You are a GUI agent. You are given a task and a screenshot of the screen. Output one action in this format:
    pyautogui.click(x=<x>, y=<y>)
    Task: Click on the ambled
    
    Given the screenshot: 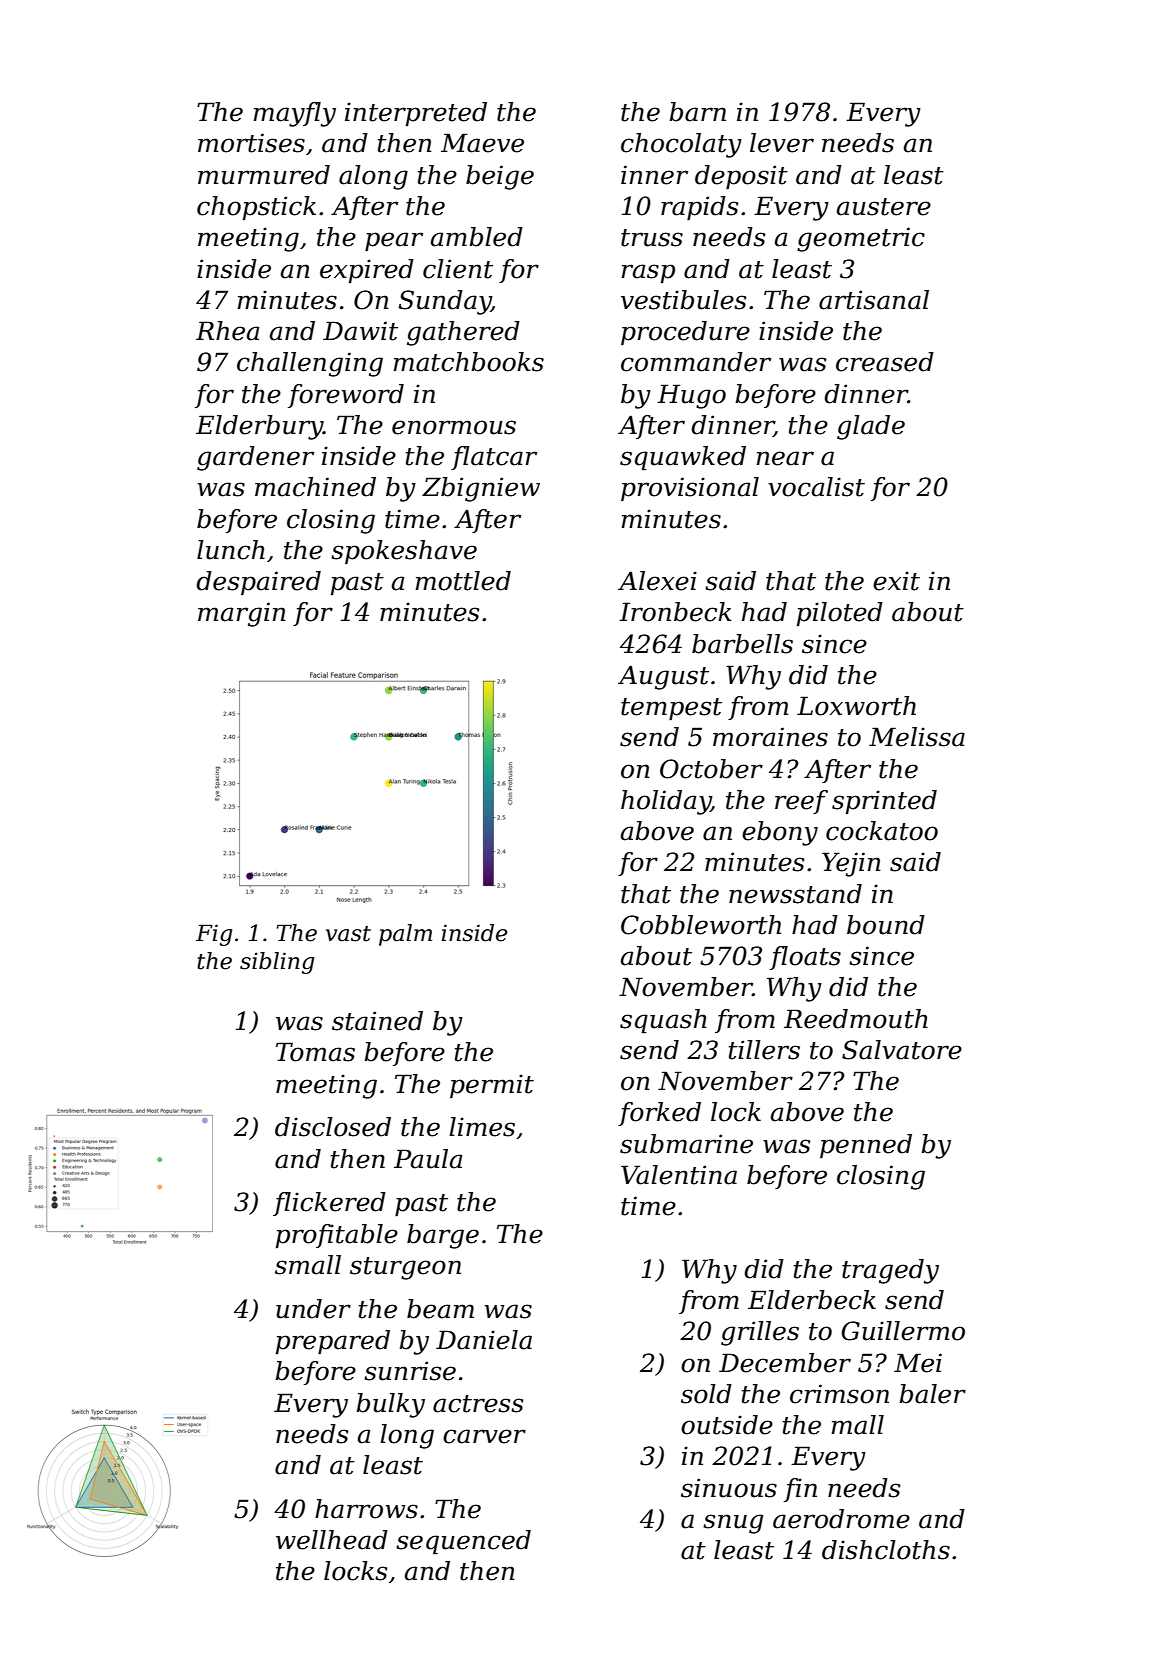 What is the action you would take?
    pyautogui.click(x=477, y=237)
